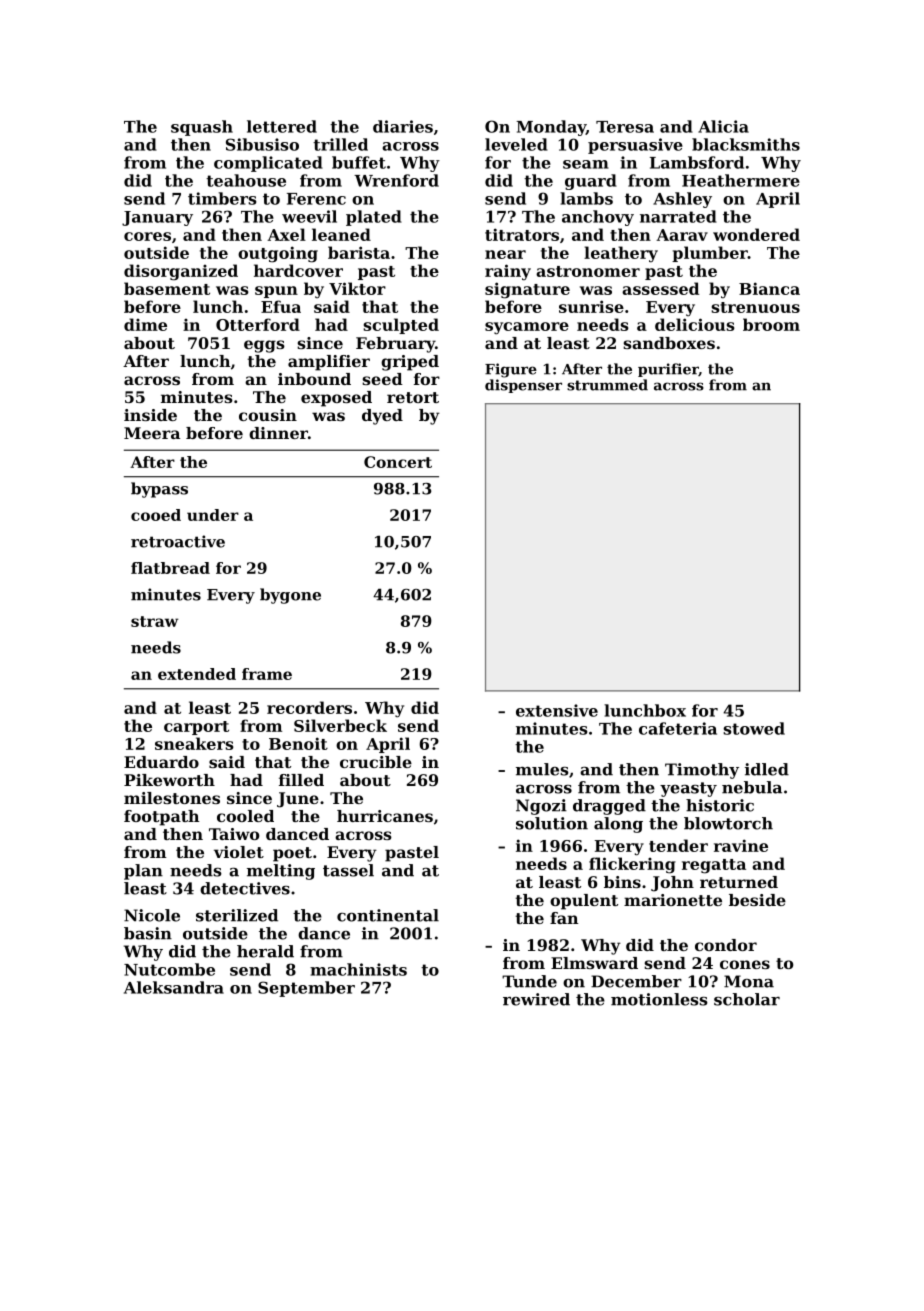 The image size is (924, 1311). What do you see at coordinates (374, 218) in the image?
I see `plated` at bounding box center [374, 218].
